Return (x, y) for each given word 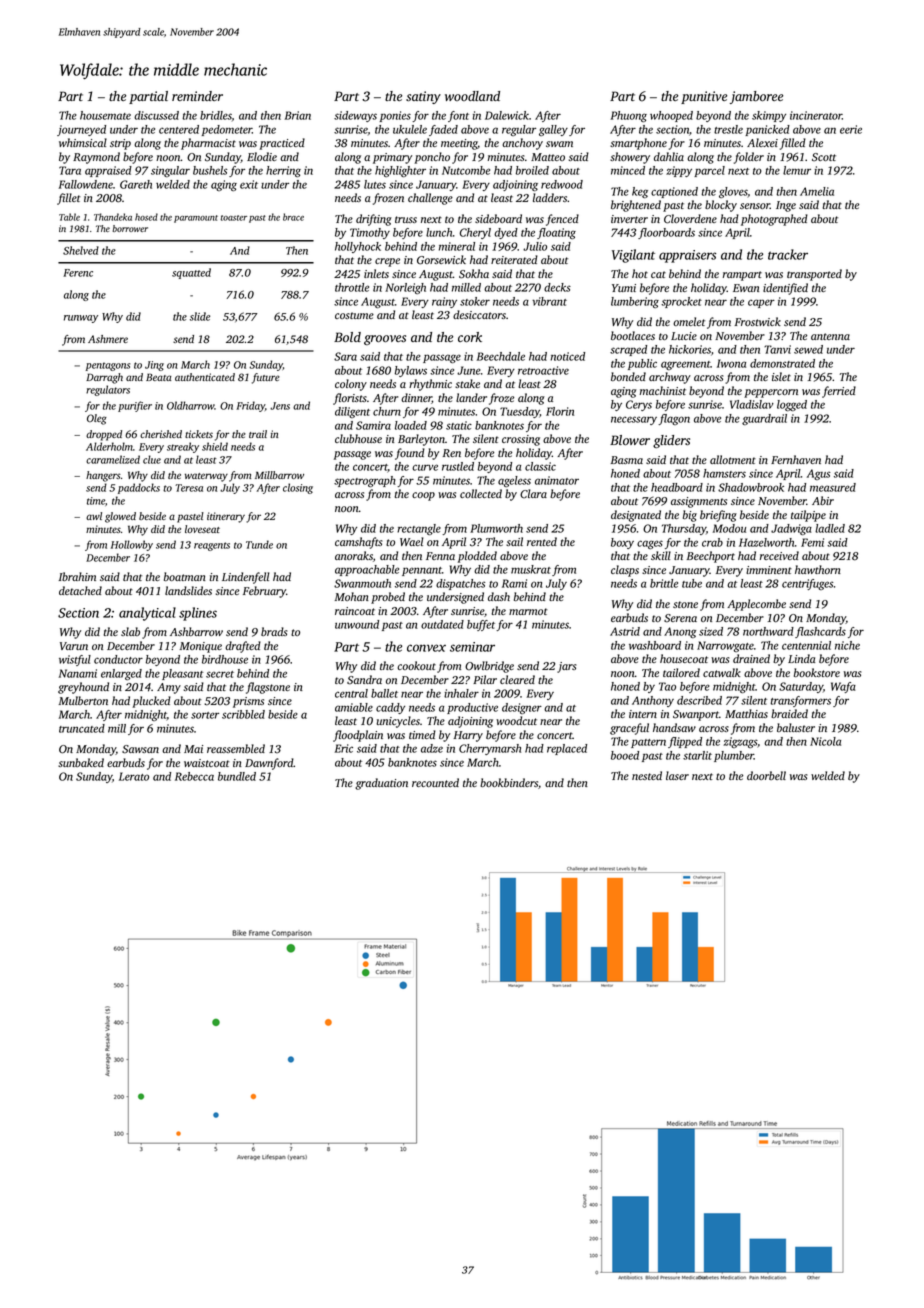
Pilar (485, 679)
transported (814, 275)
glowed (120, 517)
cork (470, 337)
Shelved (81, 250)
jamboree (756, 97)
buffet (481, 625)
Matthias (746, 713)
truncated (82, 728)
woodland (472, 96)
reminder (197, 96)
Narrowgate (725, 646)
